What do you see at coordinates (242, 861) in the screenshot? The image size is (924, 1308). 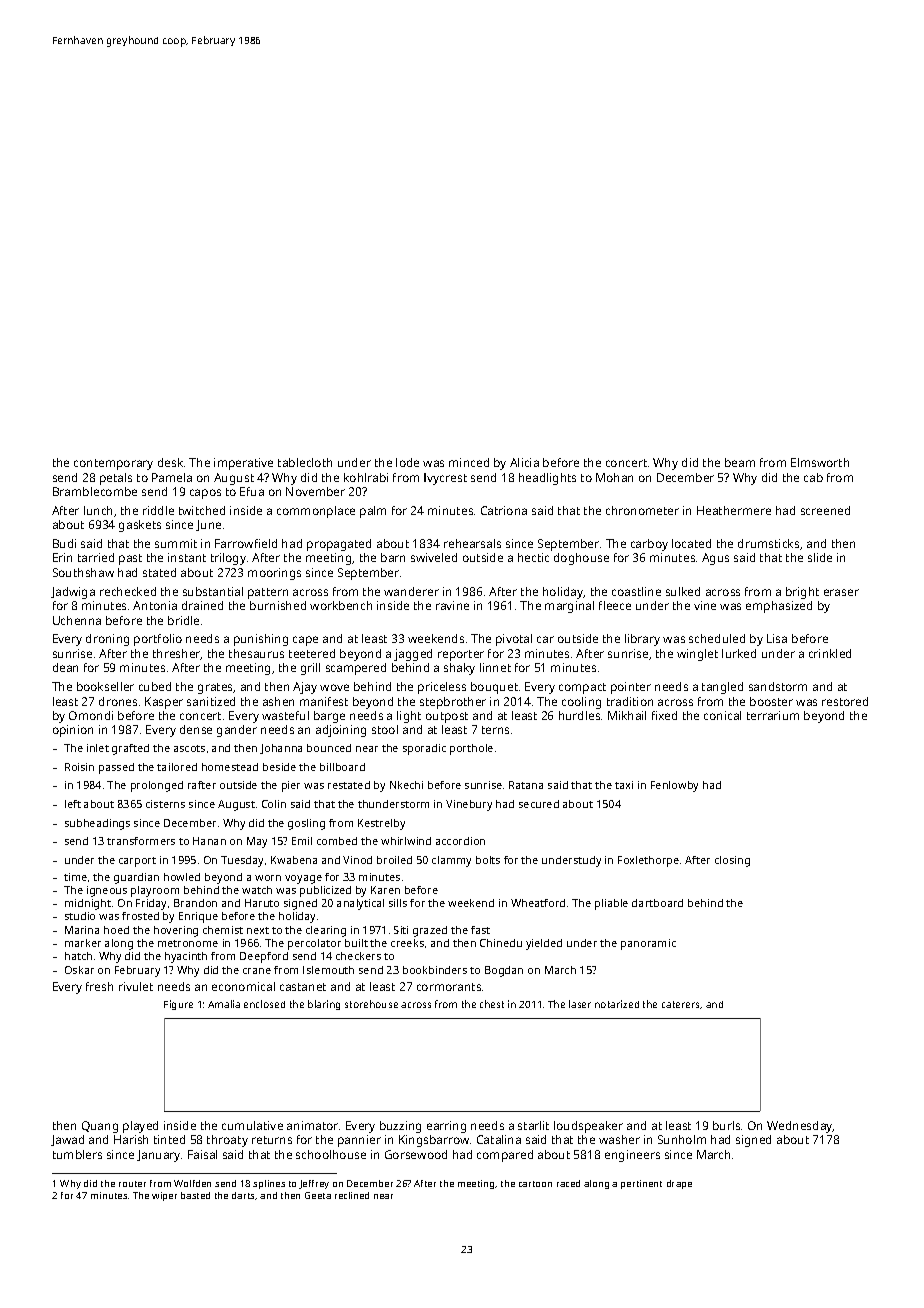 I see `Tuesday` at bounding box center [242, 861].
